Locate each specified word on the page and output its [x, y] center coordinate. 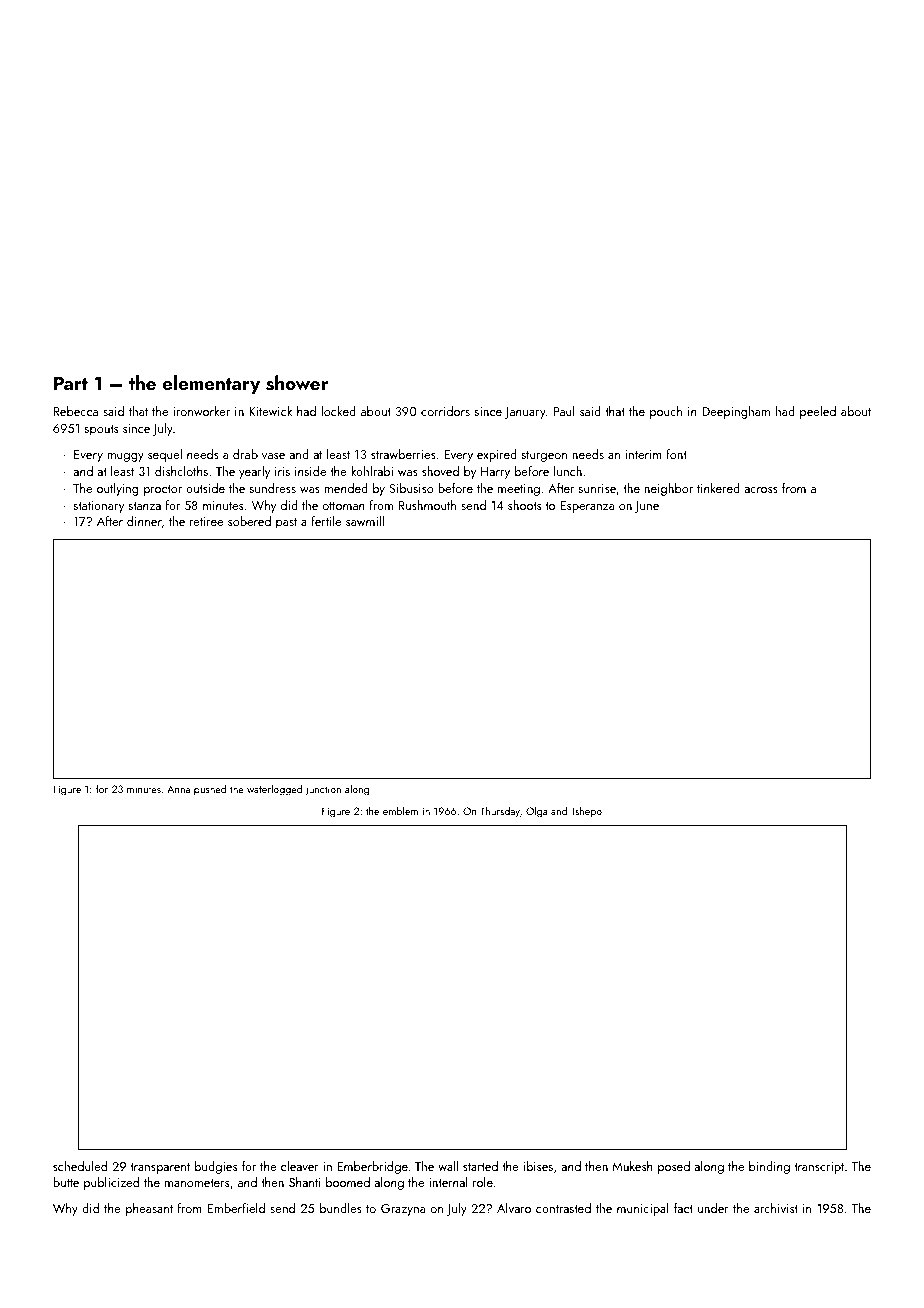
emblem [400, 811]
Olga [536, 812]
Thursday [500, 812]
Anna [178, 789]
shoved [440, 471]
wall [448, 1166]
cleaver [300, 1166]
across [761, 490]
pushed [210, 790]
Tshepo [586, 812]
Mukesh [633, 1166]
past [286, 523]
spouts [101, 430]
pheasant [149, 1209]
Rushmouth [427, 505]
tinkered [718, 488]
